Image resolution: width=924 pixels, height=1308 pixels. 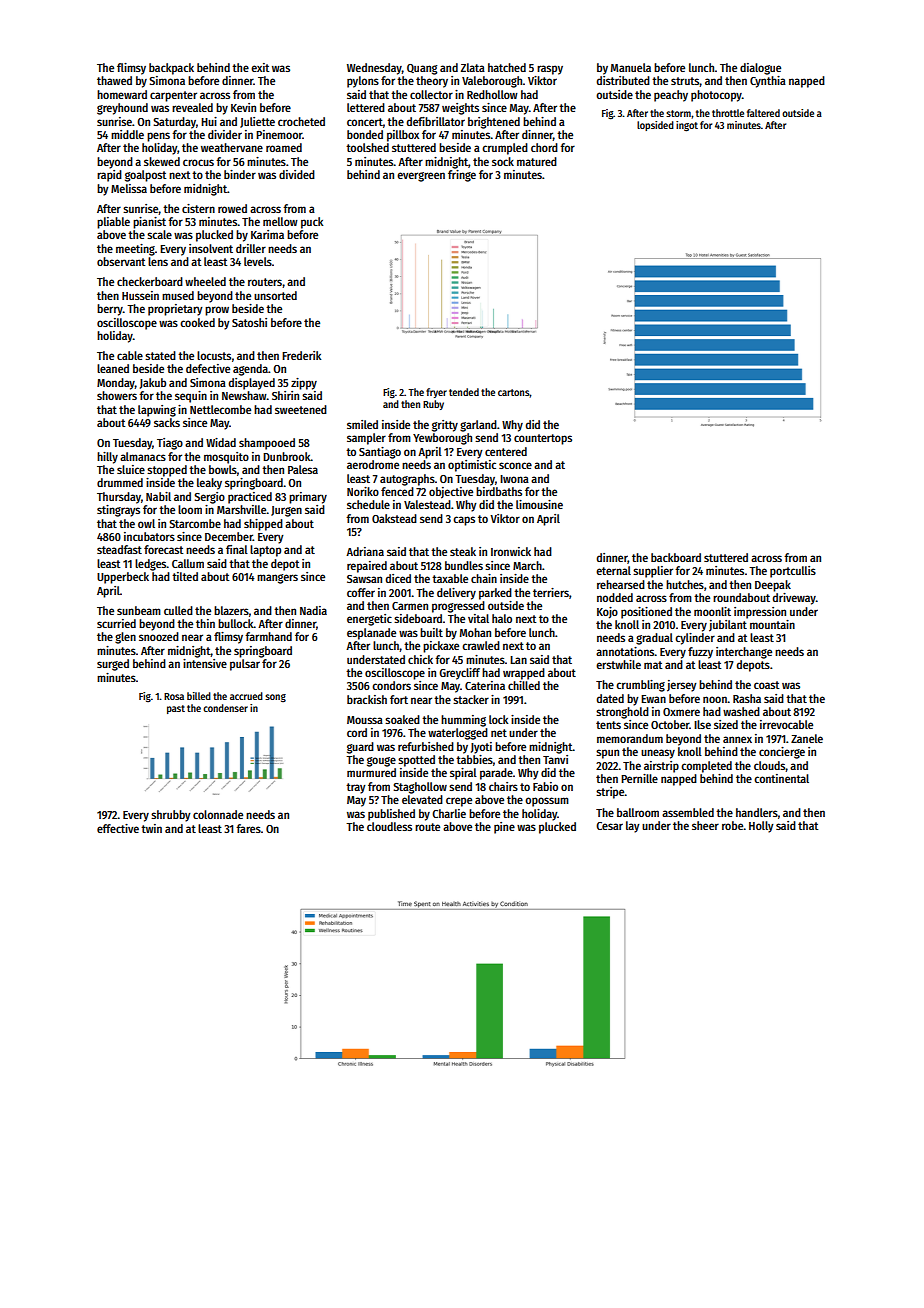 What do you see at coordinates (793, 572) in the screenshot?
I see `portcullis` at bounding box center [793, 572].
